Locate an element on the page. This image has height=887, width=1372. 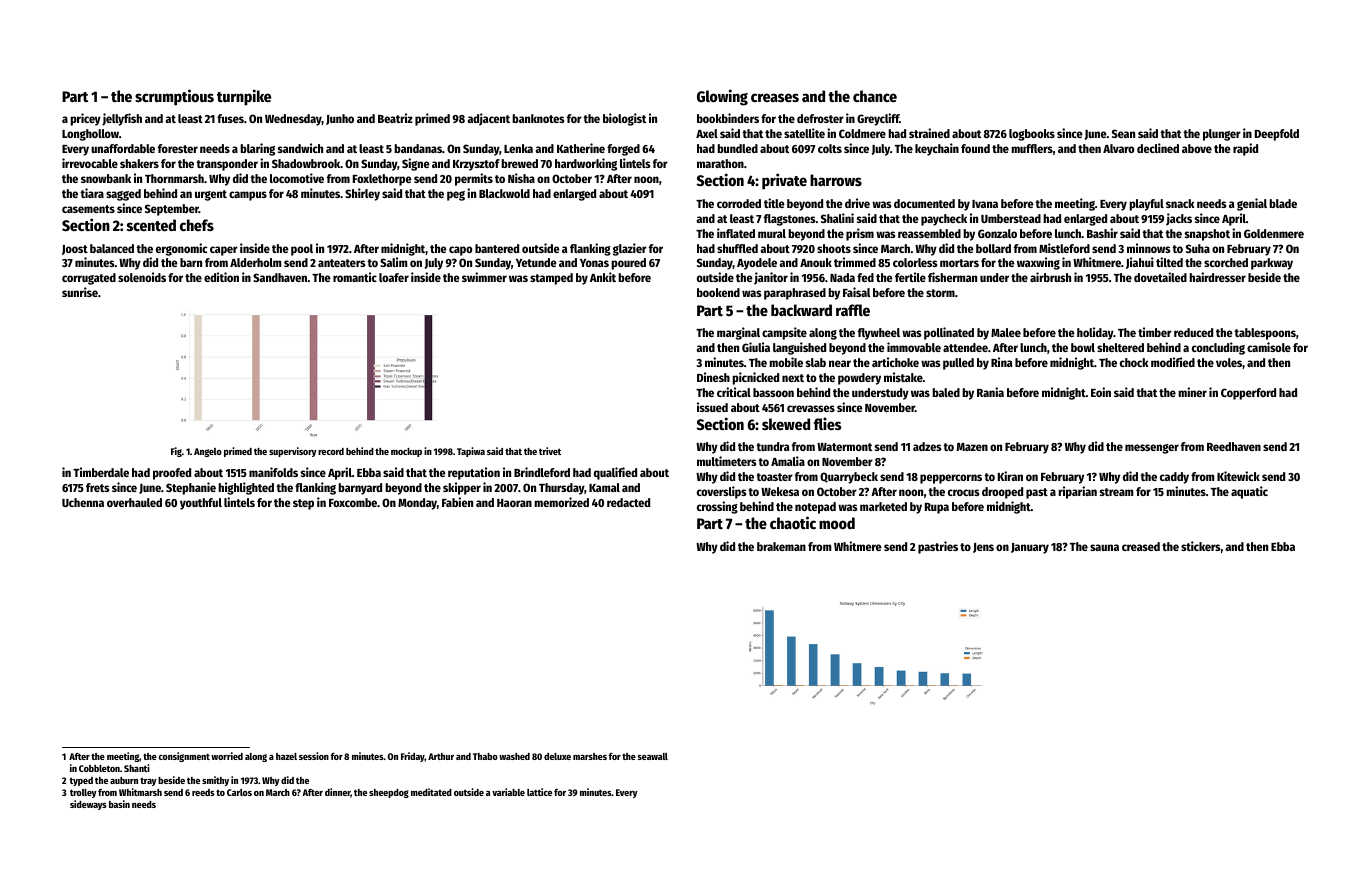
mortars is located at coordinates (959, 263).
